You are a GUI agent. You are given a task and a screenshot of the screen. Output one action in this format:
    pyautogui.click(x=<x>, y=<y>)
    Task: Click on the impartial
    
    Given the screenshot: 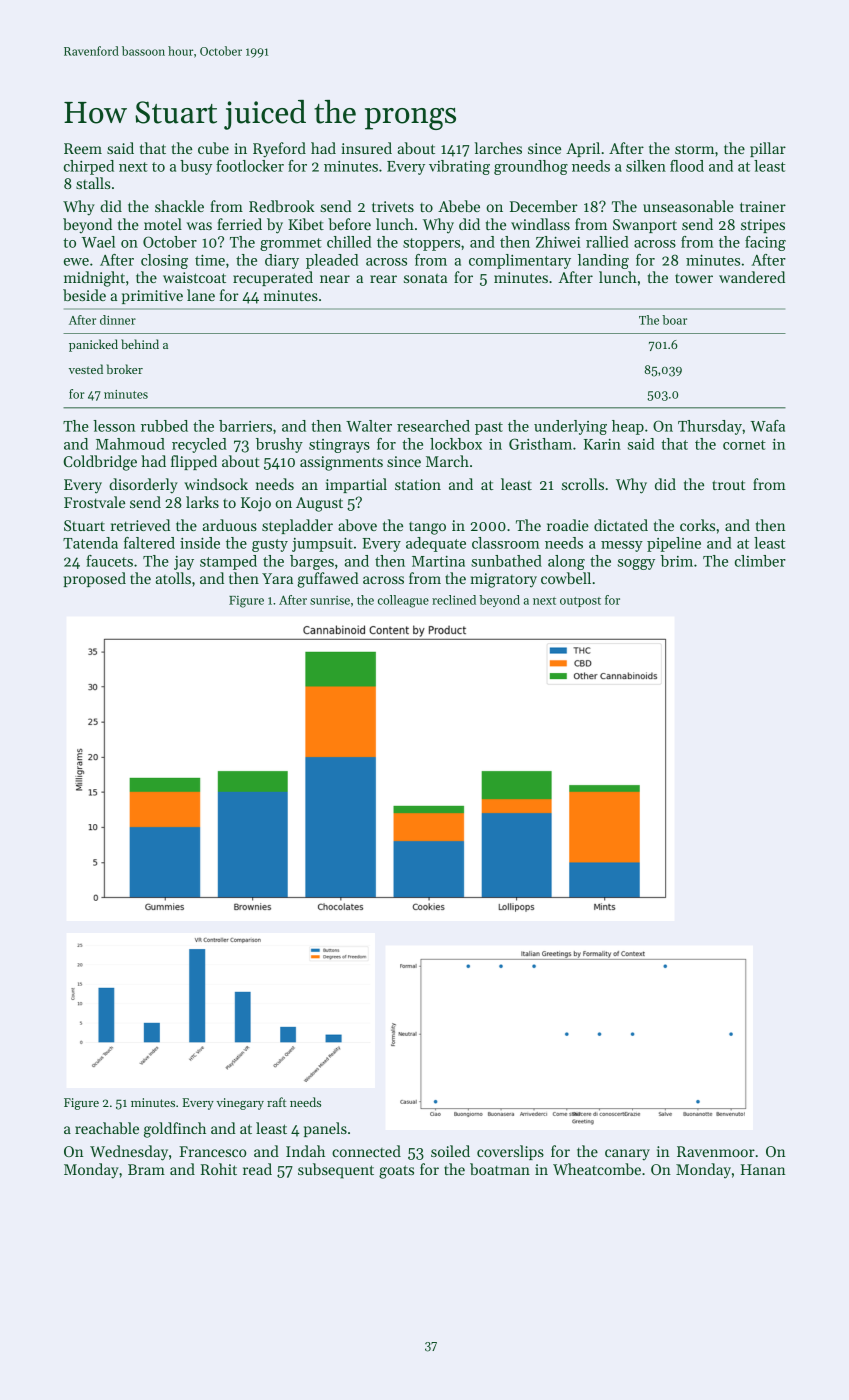 What is the action you would take?
    pyautogui.click(x=356, y=485)
